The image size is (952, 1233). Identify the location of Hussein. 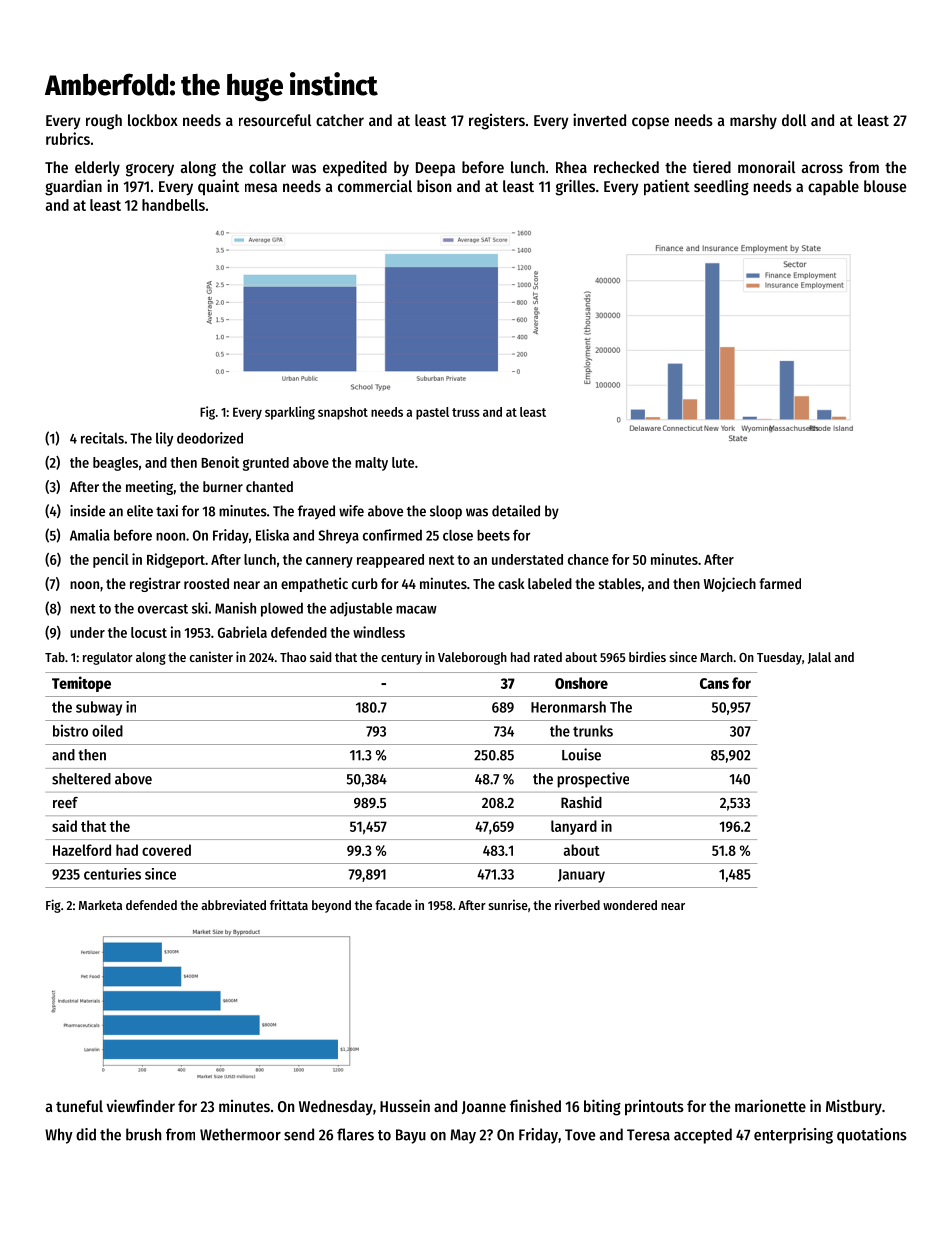
(405, 1105).
